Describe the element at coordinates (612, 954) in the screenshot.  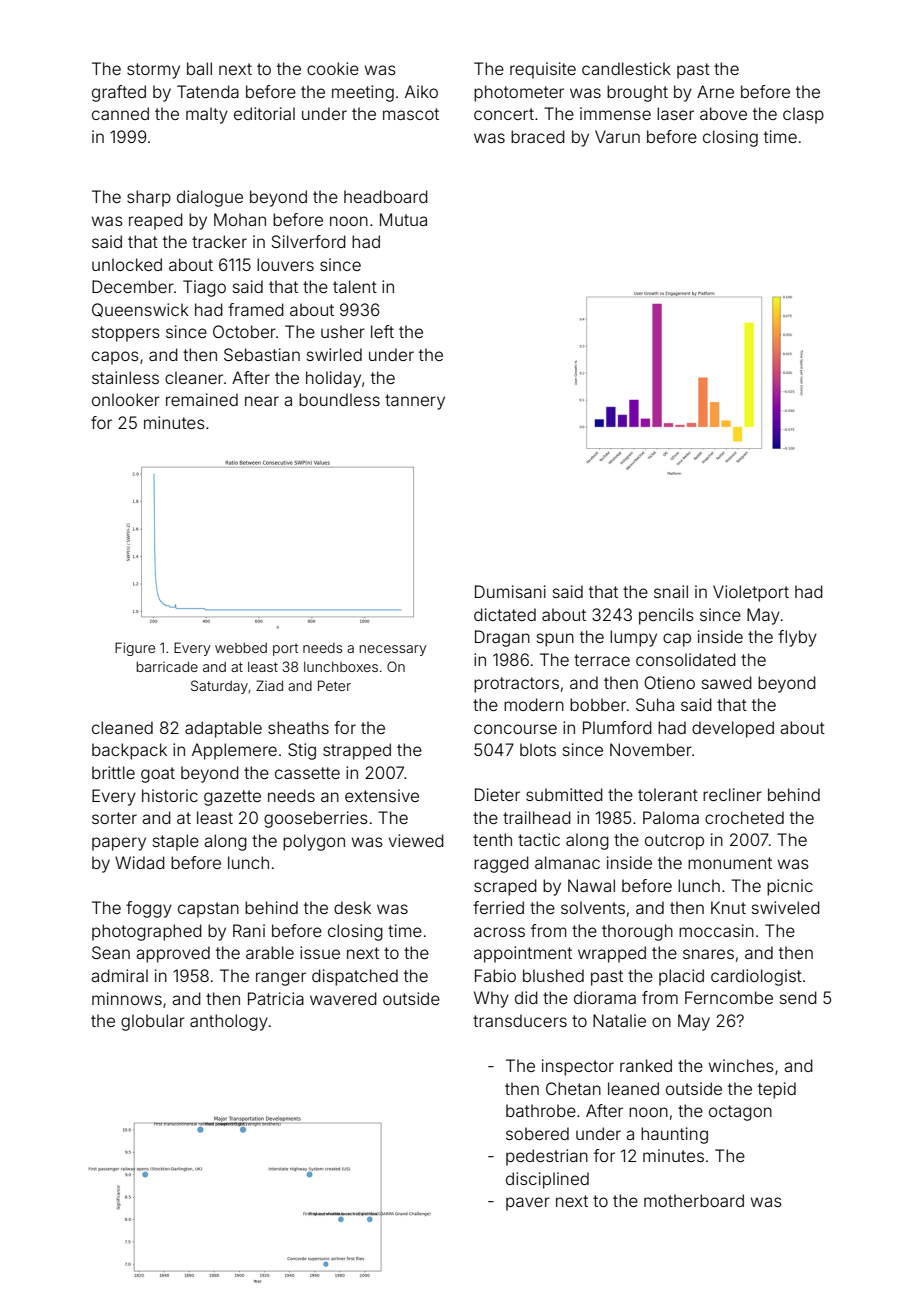
I see `wrapped` at that location.
